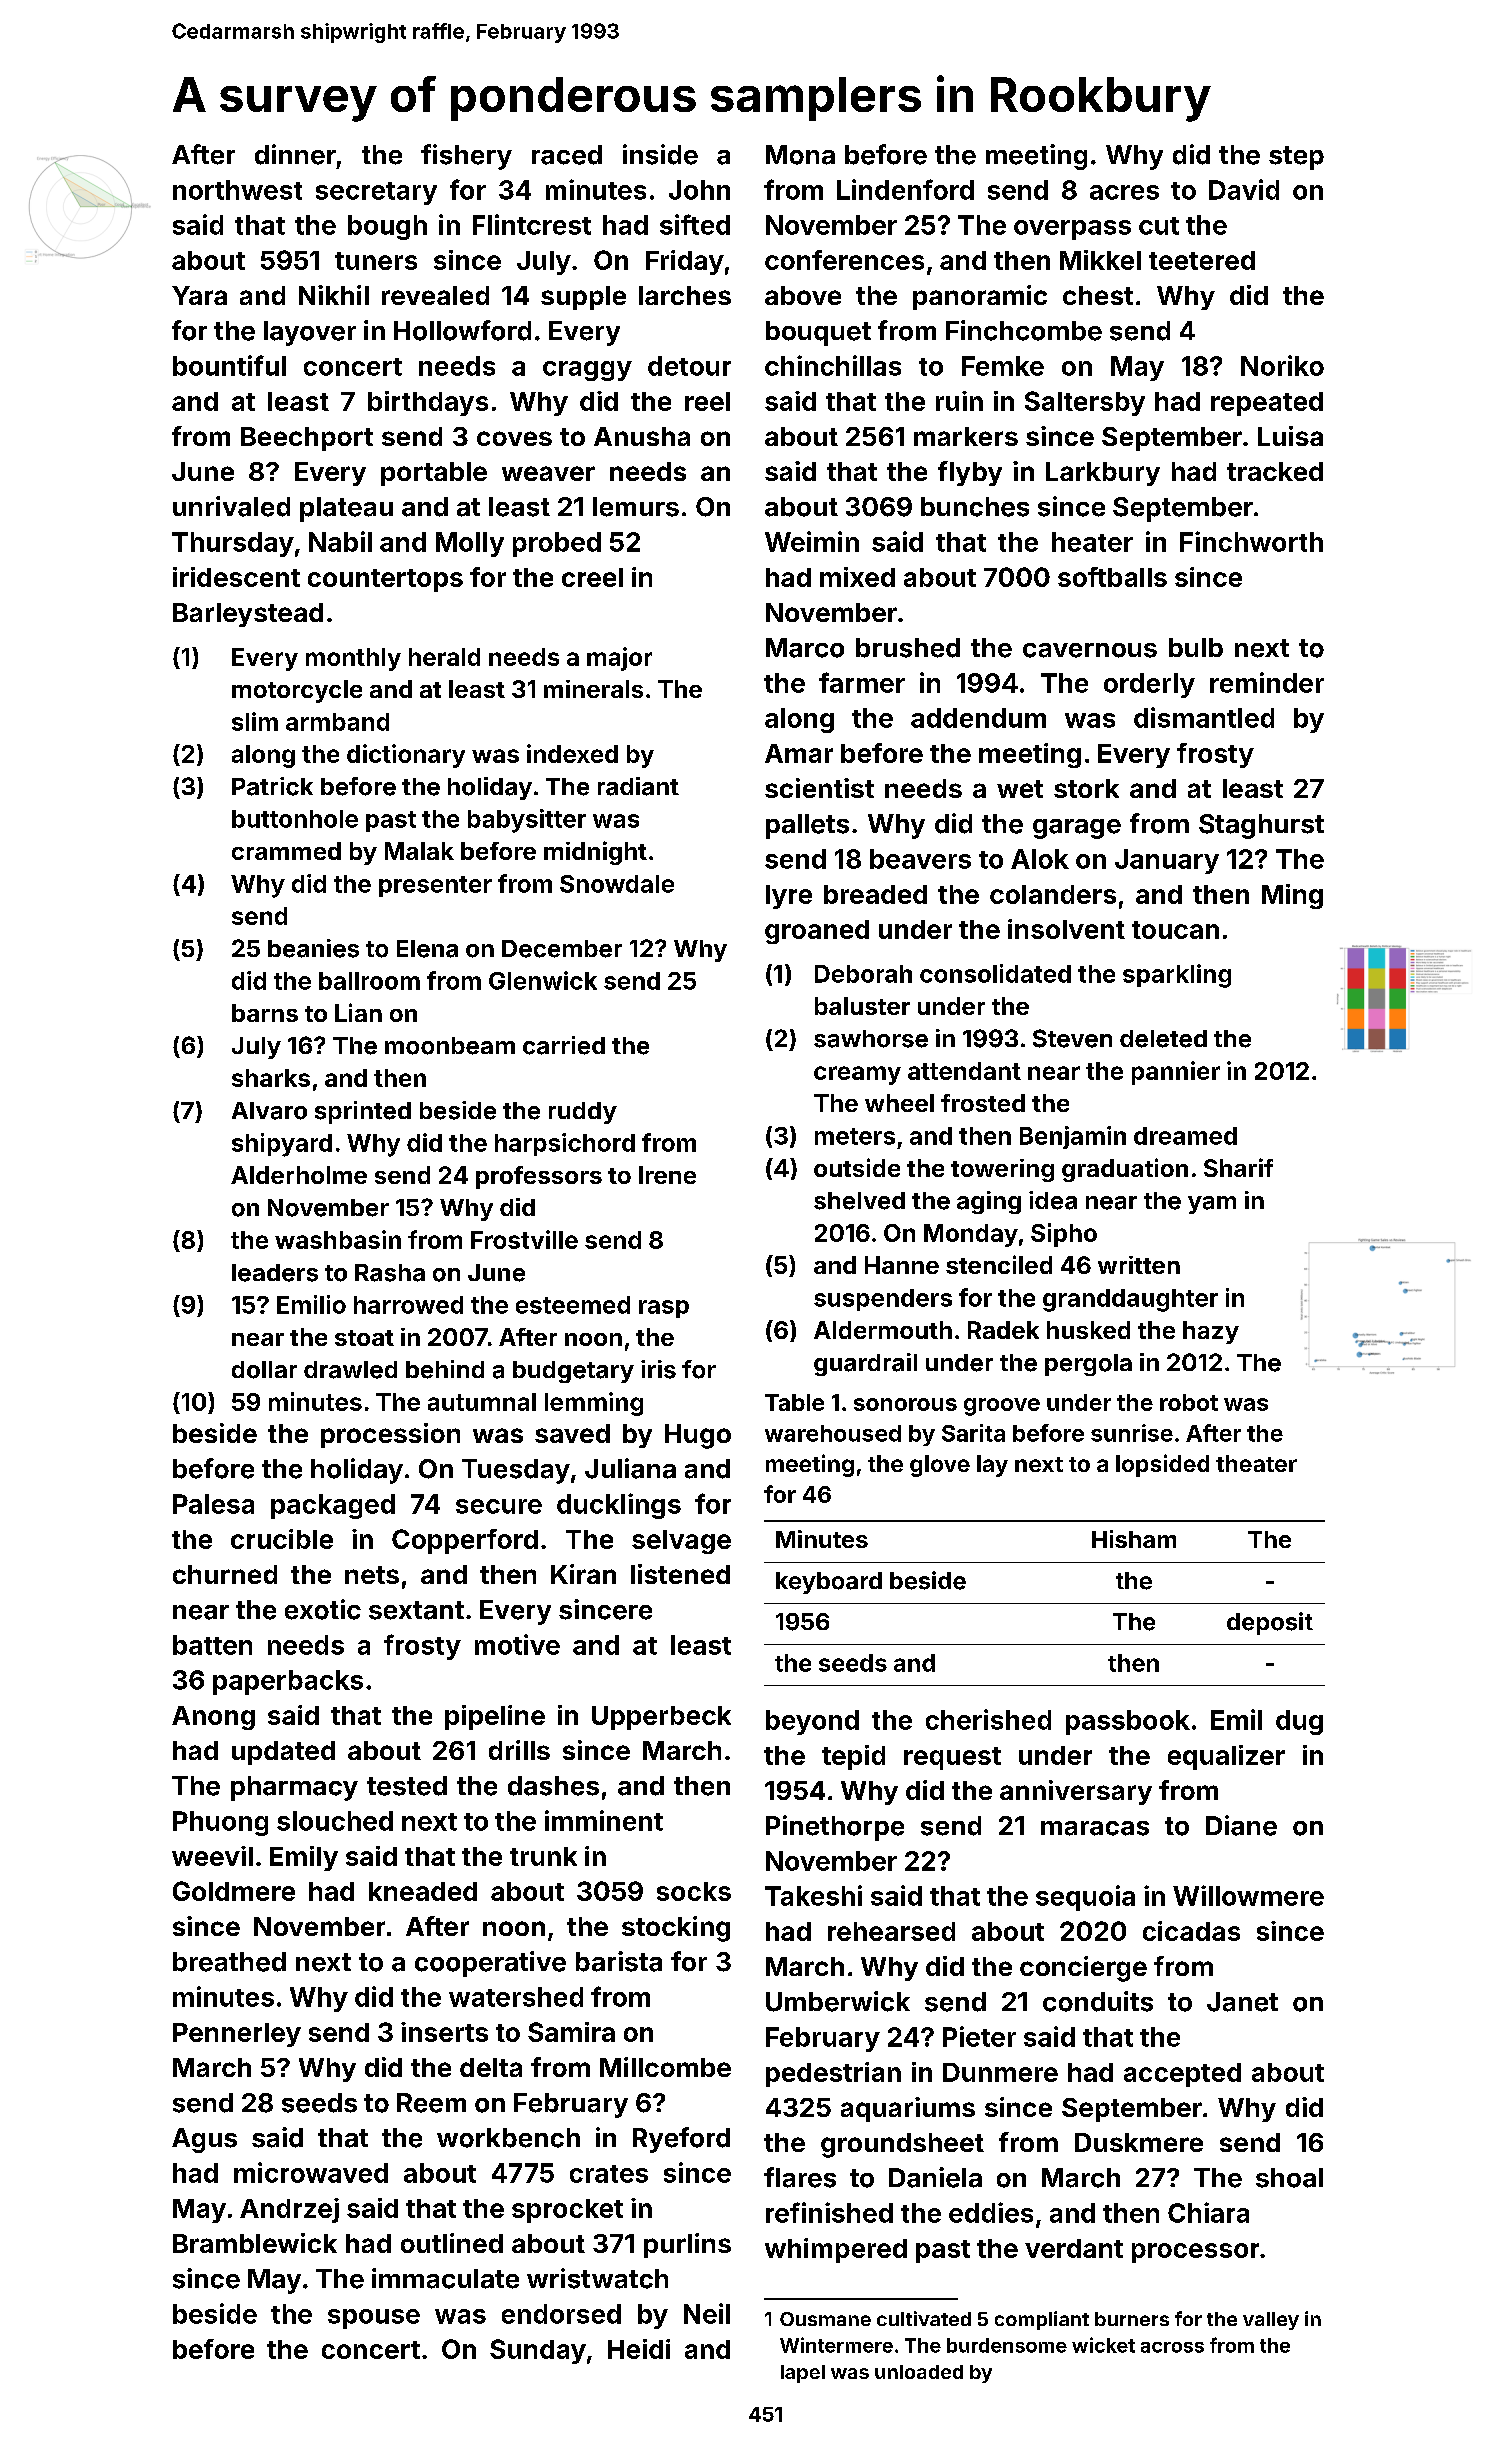  Describe the element at coordinates (517, 1644) in the page. I see `motive` at that location.
